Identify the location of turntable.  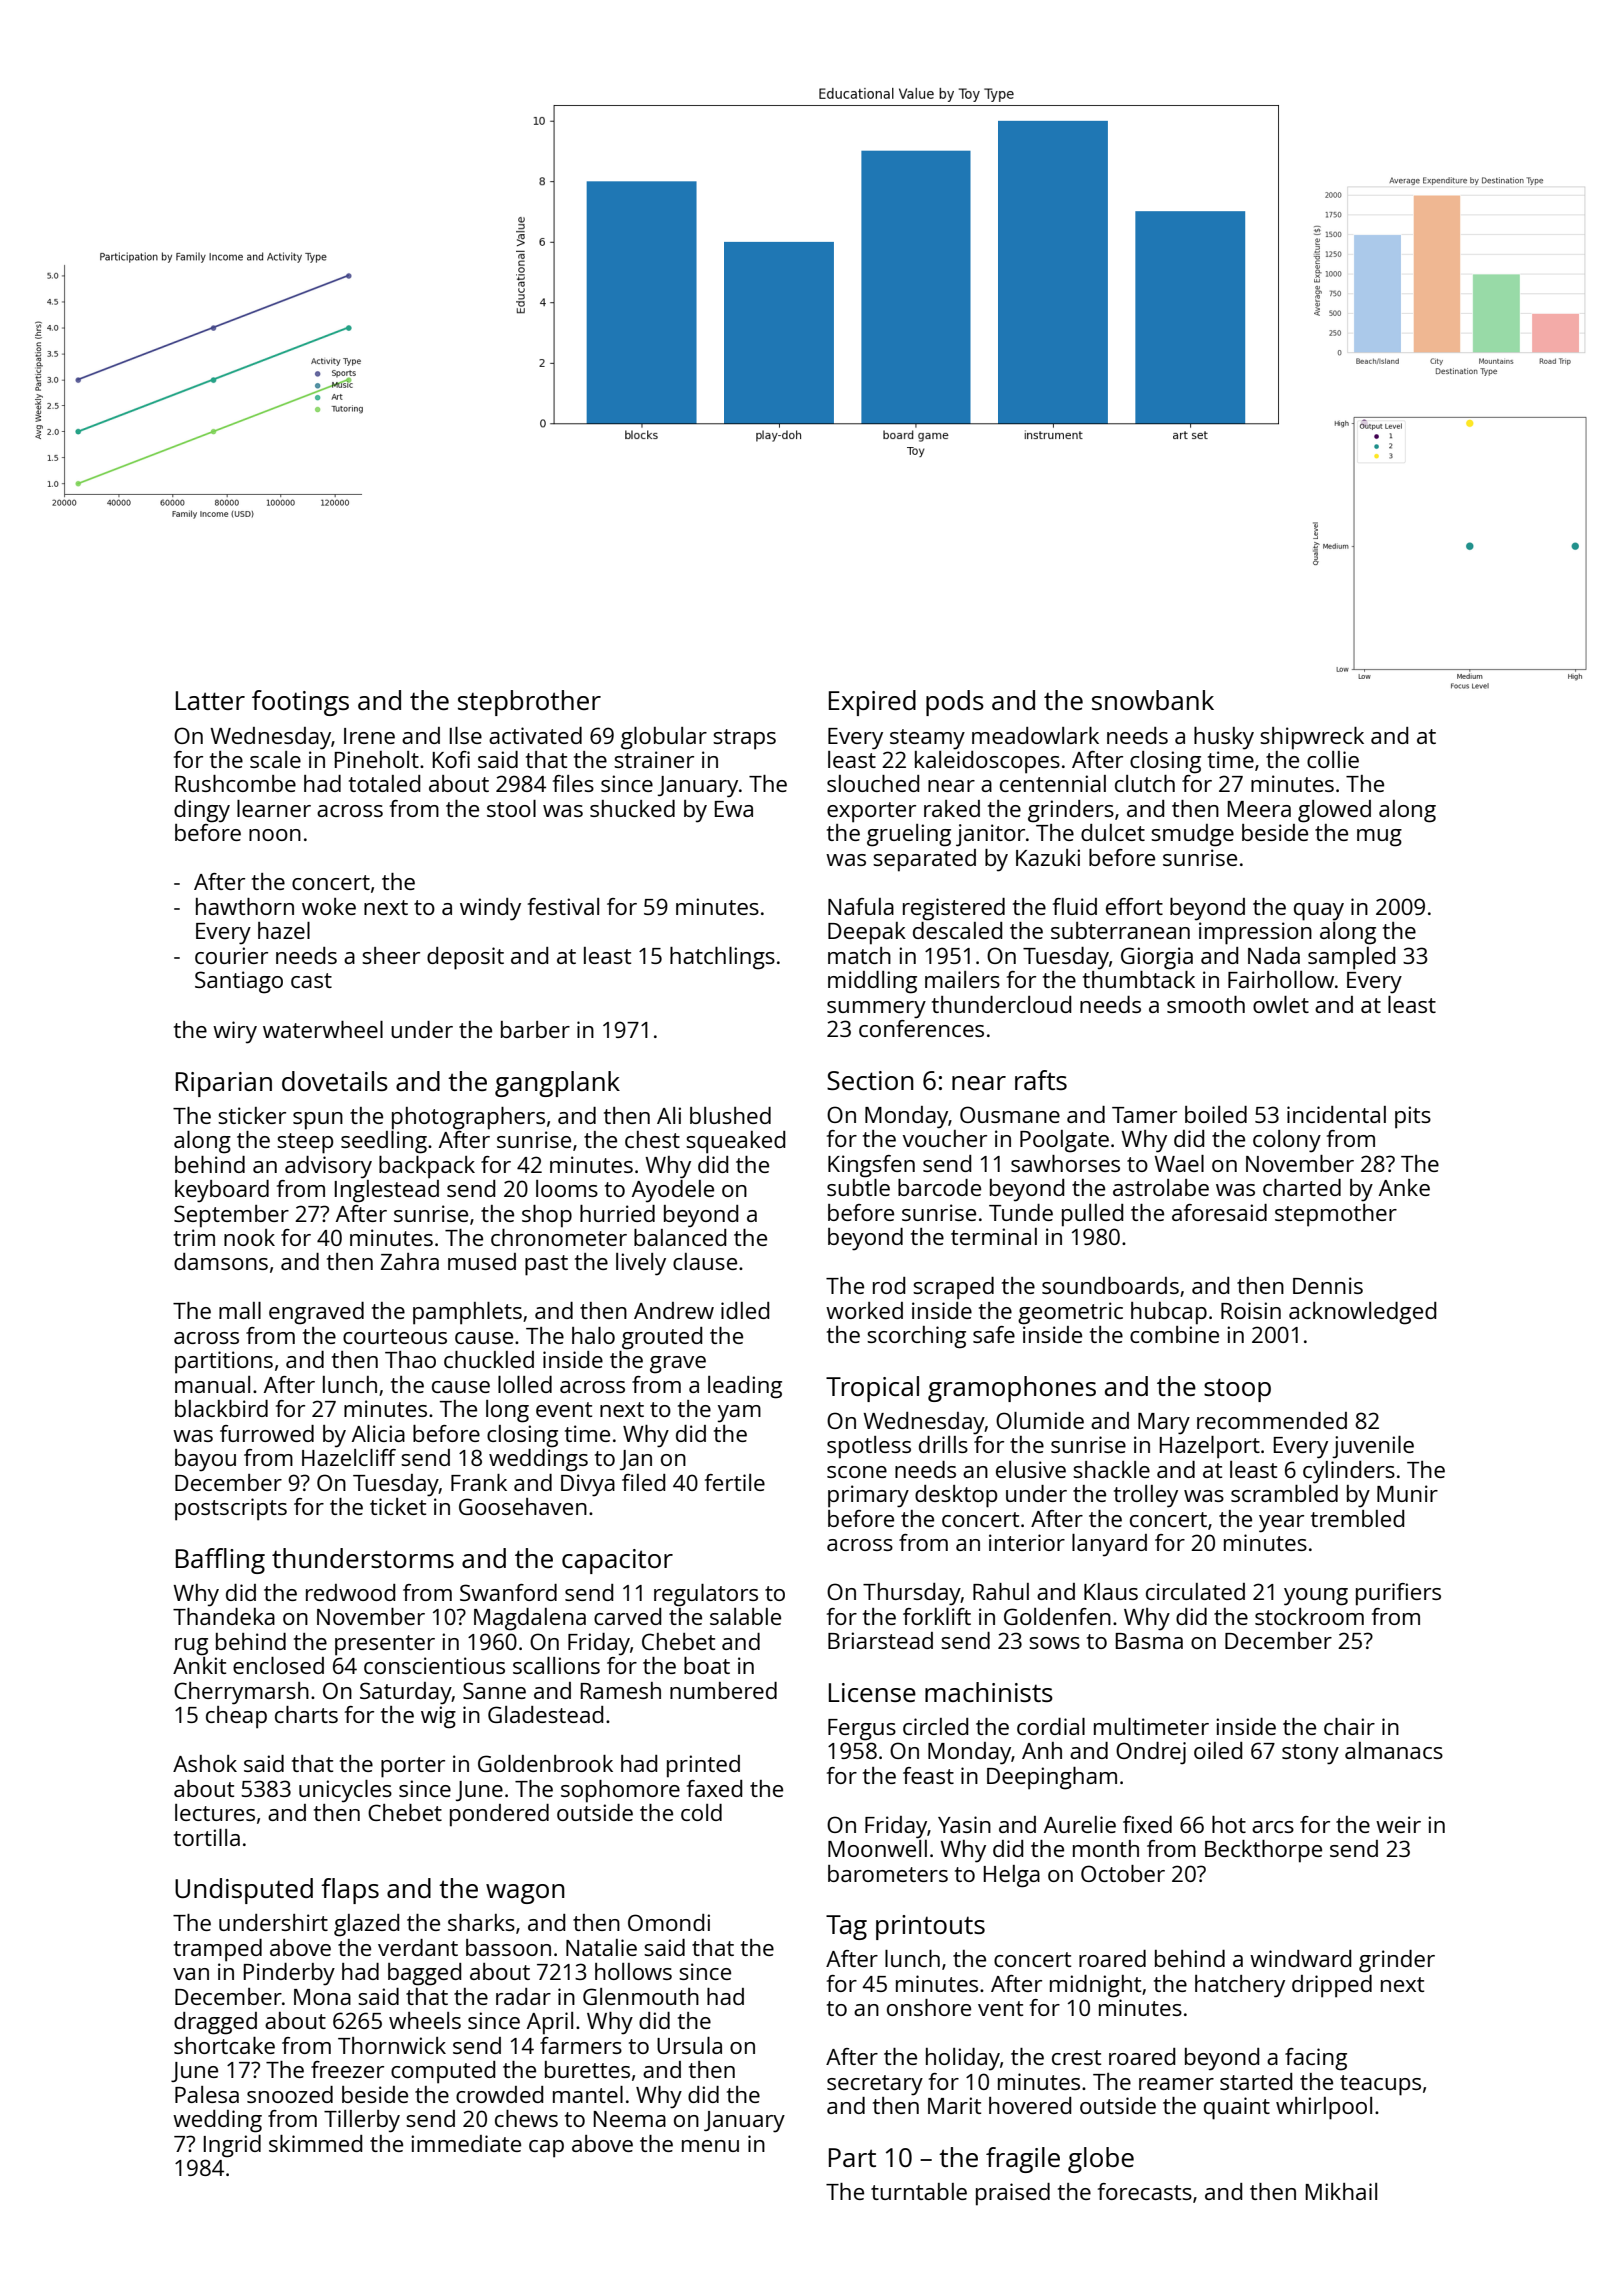
(919, 2191).
